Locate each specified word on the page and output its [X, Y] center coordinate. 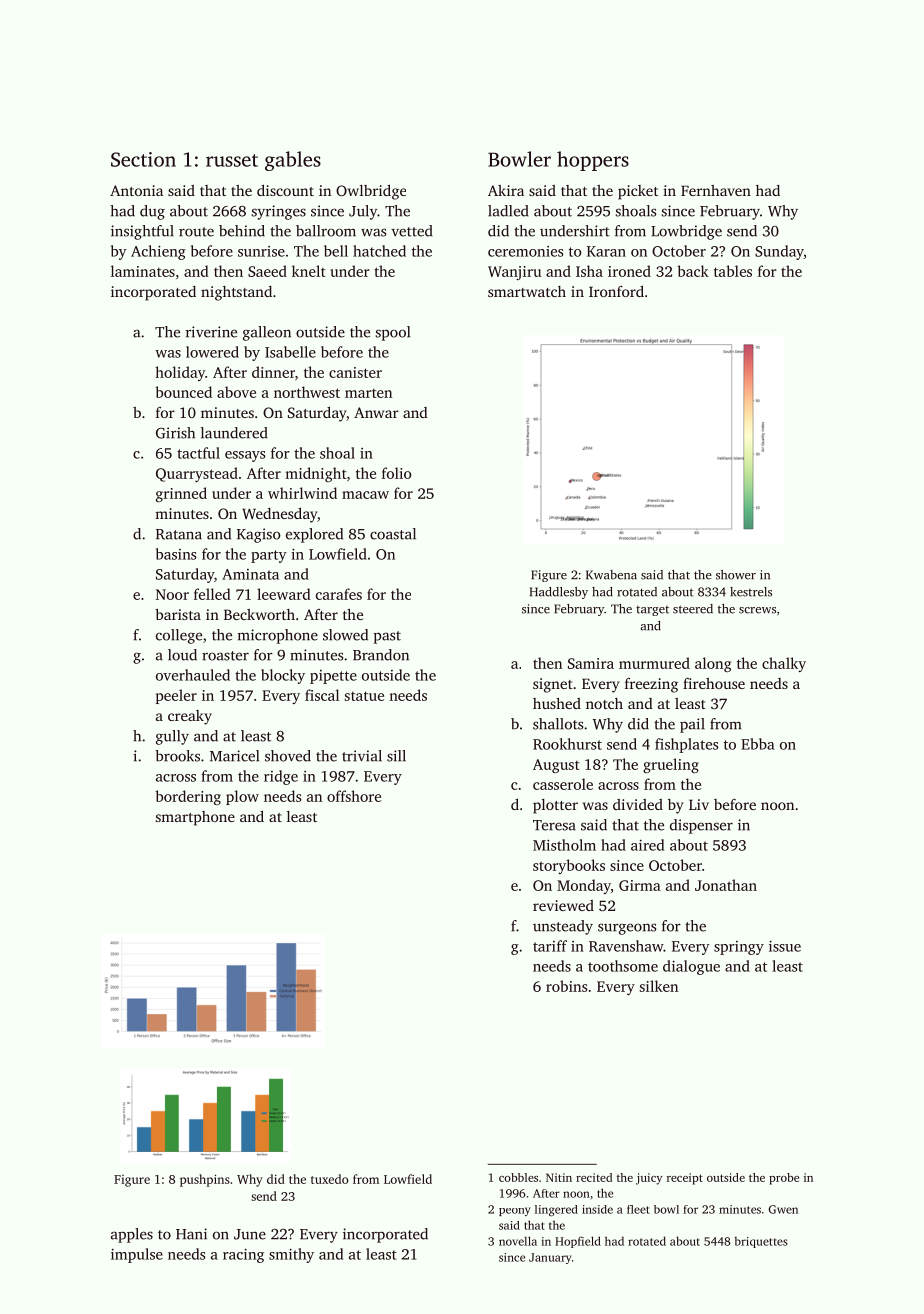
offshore [354, 796]
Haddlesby [559, 593]
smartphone [195, 818]
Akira [506, 190]
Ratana [179, 534]
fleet [638, 1209]
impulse [137, 1255]
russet [232, 160]
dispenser [701, 826]
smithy [291, 1255]
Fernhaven [716, 190]
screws [757, 610]
